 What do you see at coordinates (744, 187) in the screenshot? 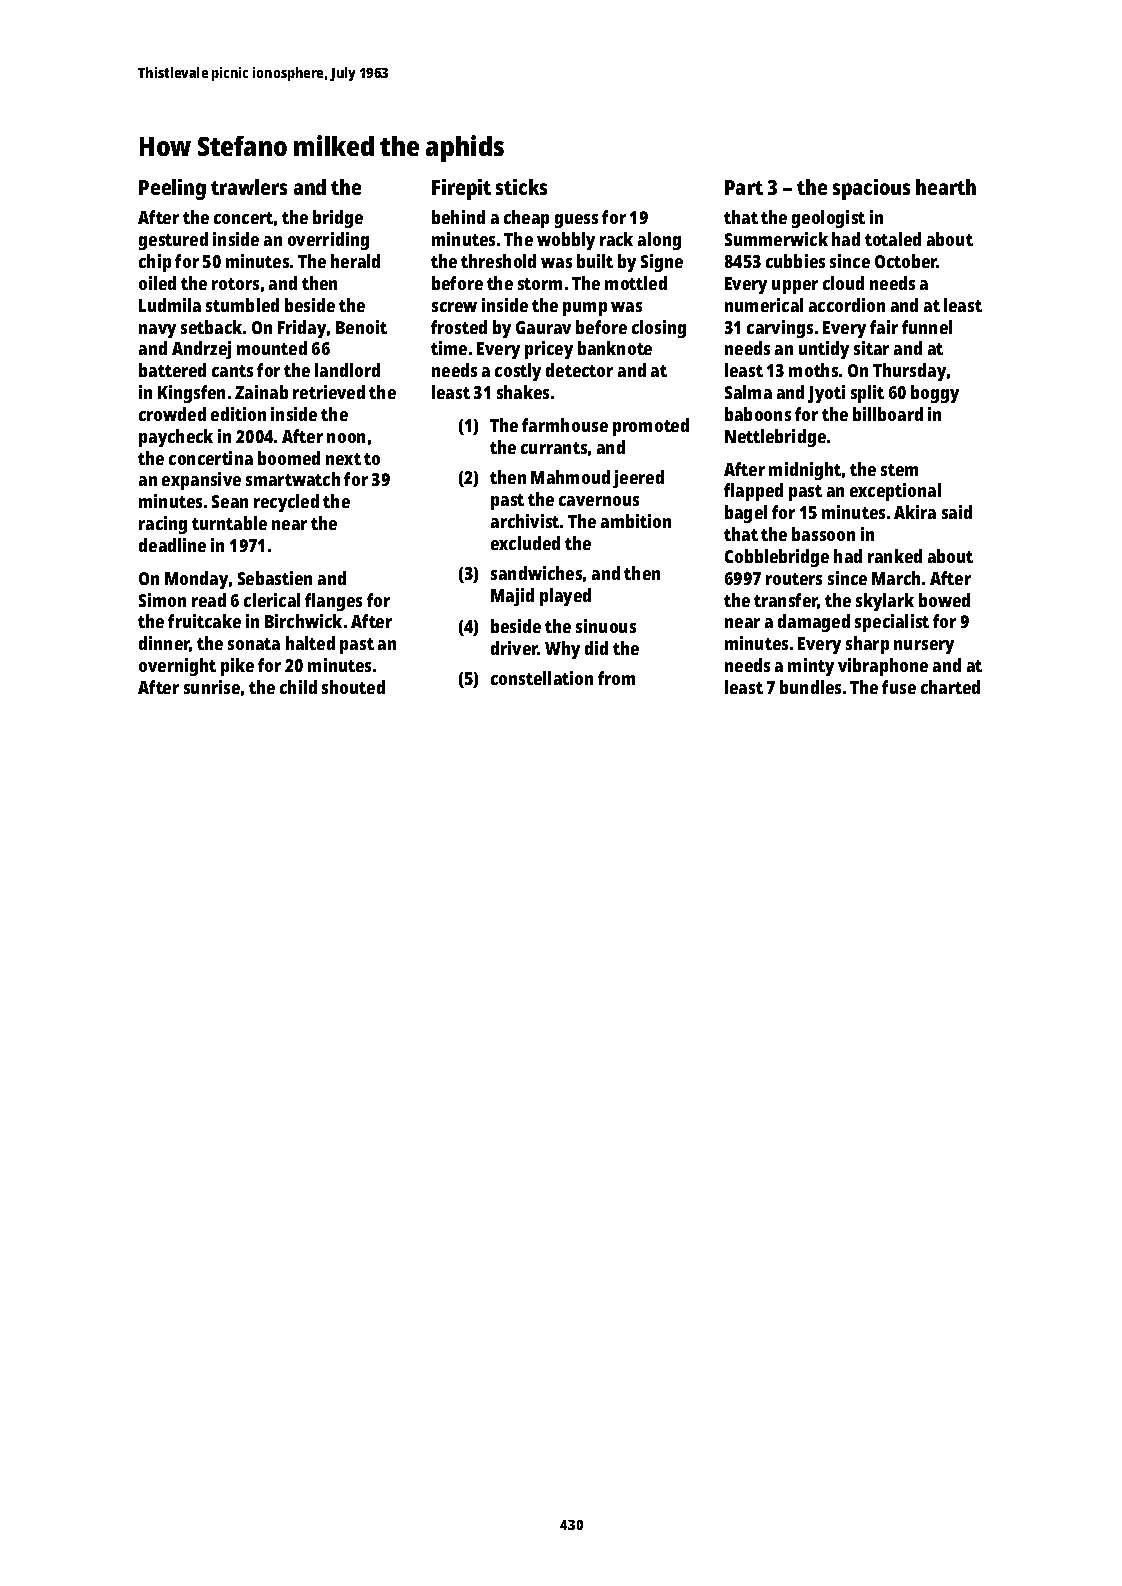
I see `Part` at bounding box center [744, 187].
